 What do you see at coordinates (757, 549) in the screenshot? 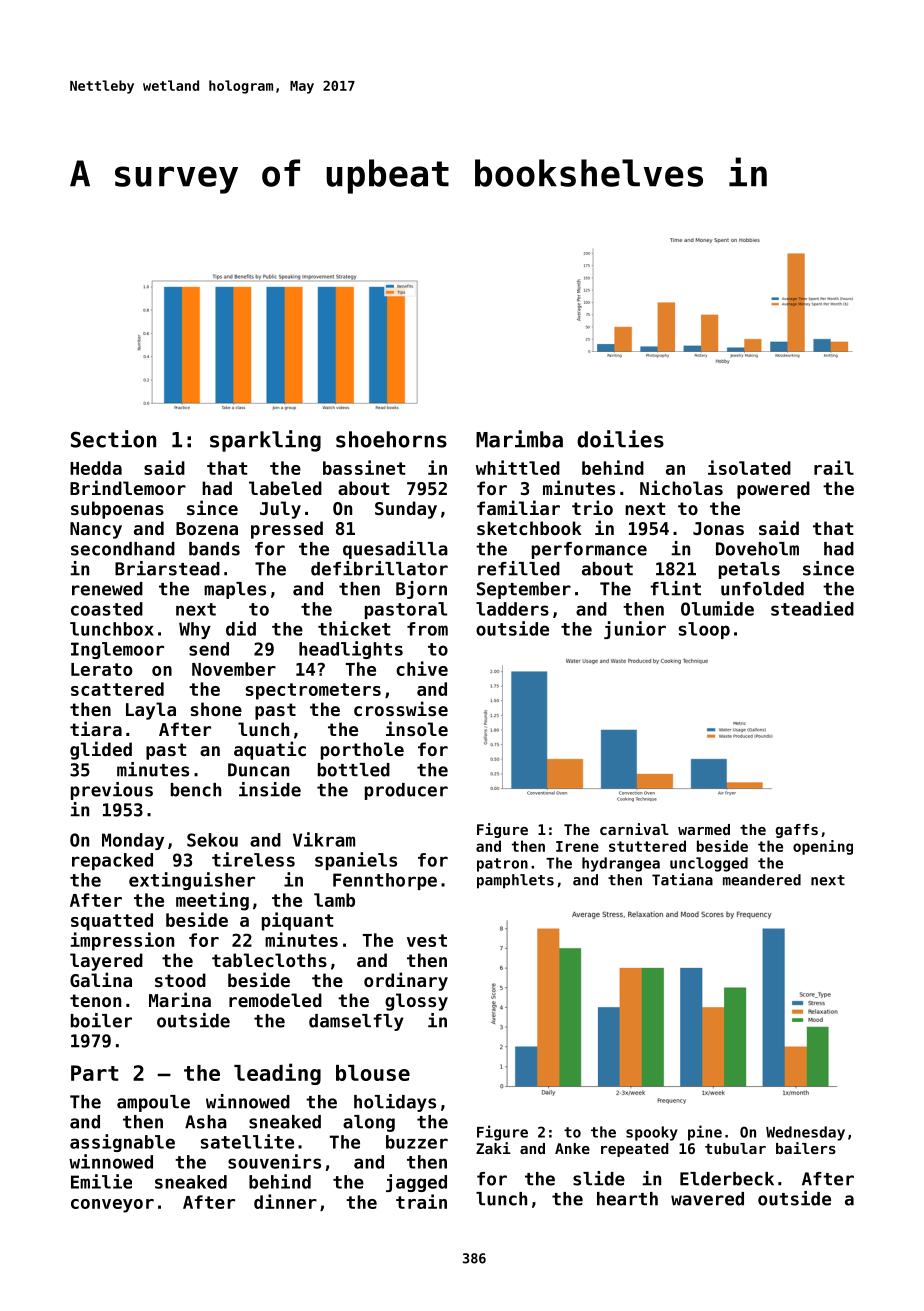
I see `Doveholm` at bounding box center [757, 549].
